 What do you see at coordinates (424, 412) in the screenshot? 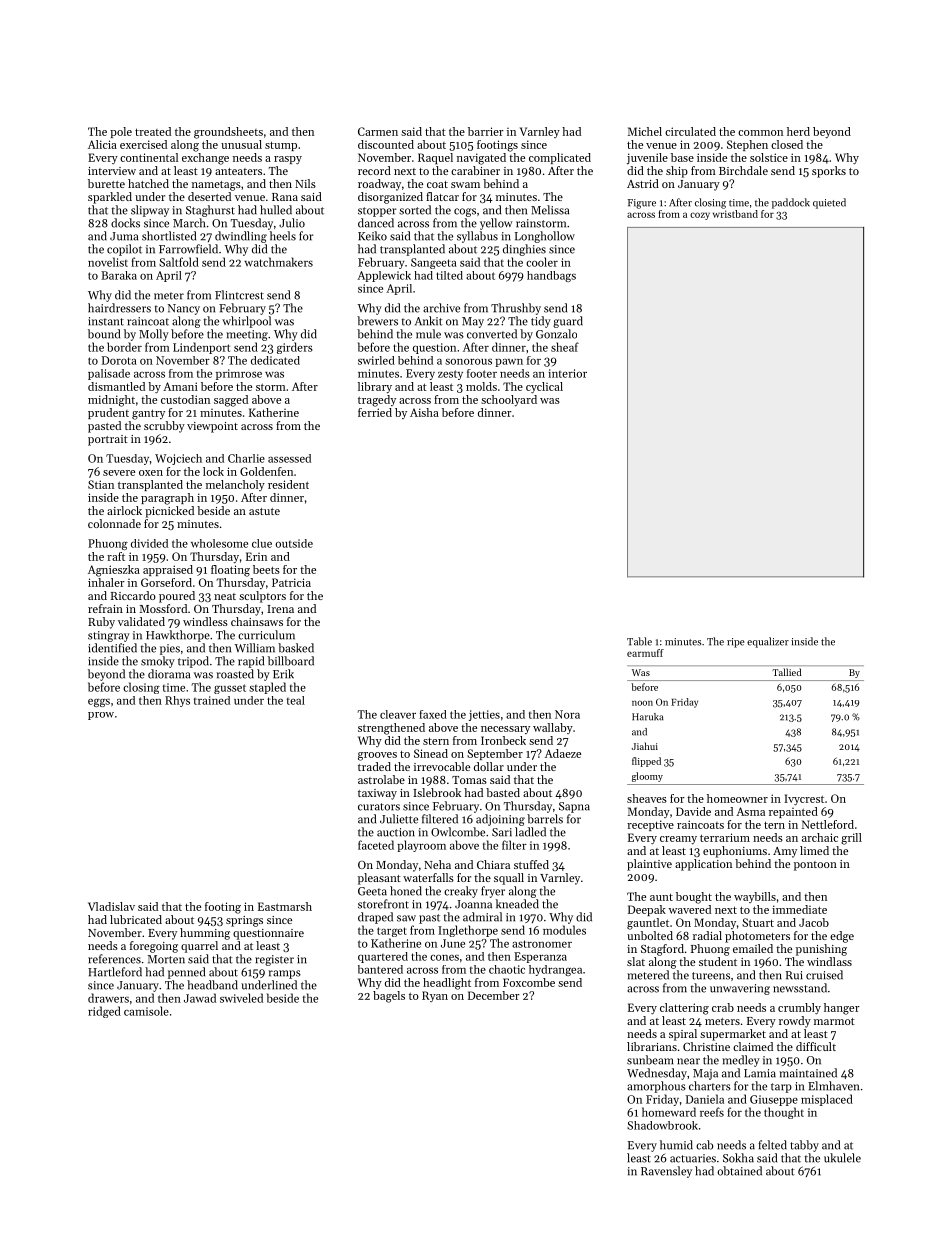
I see `Aisha` at bounding box center [424, 412].
